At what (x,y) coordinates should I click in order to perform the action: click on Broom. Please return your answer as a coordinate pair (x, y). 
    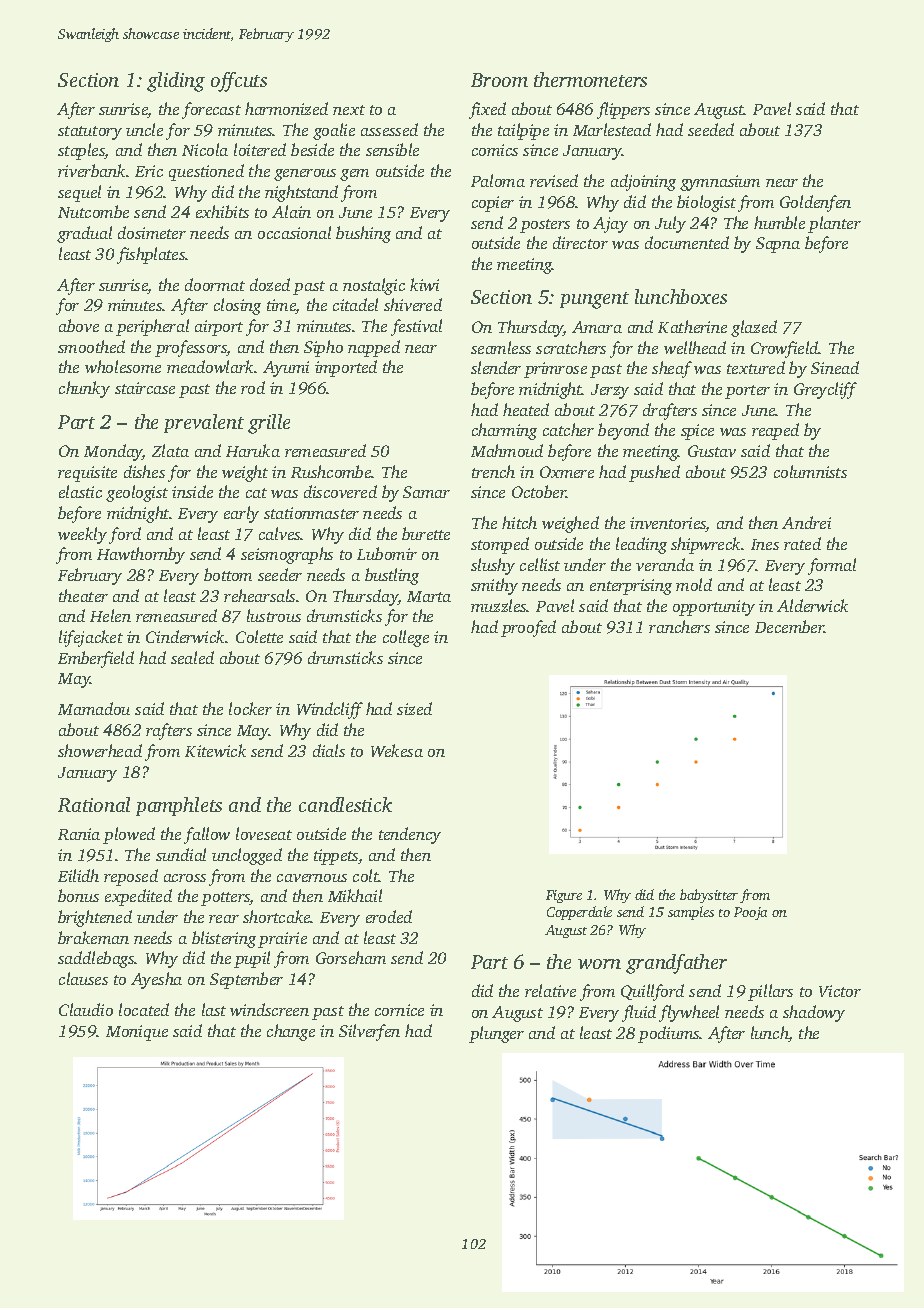
    Looking at the image, I should click on (499, 80).
